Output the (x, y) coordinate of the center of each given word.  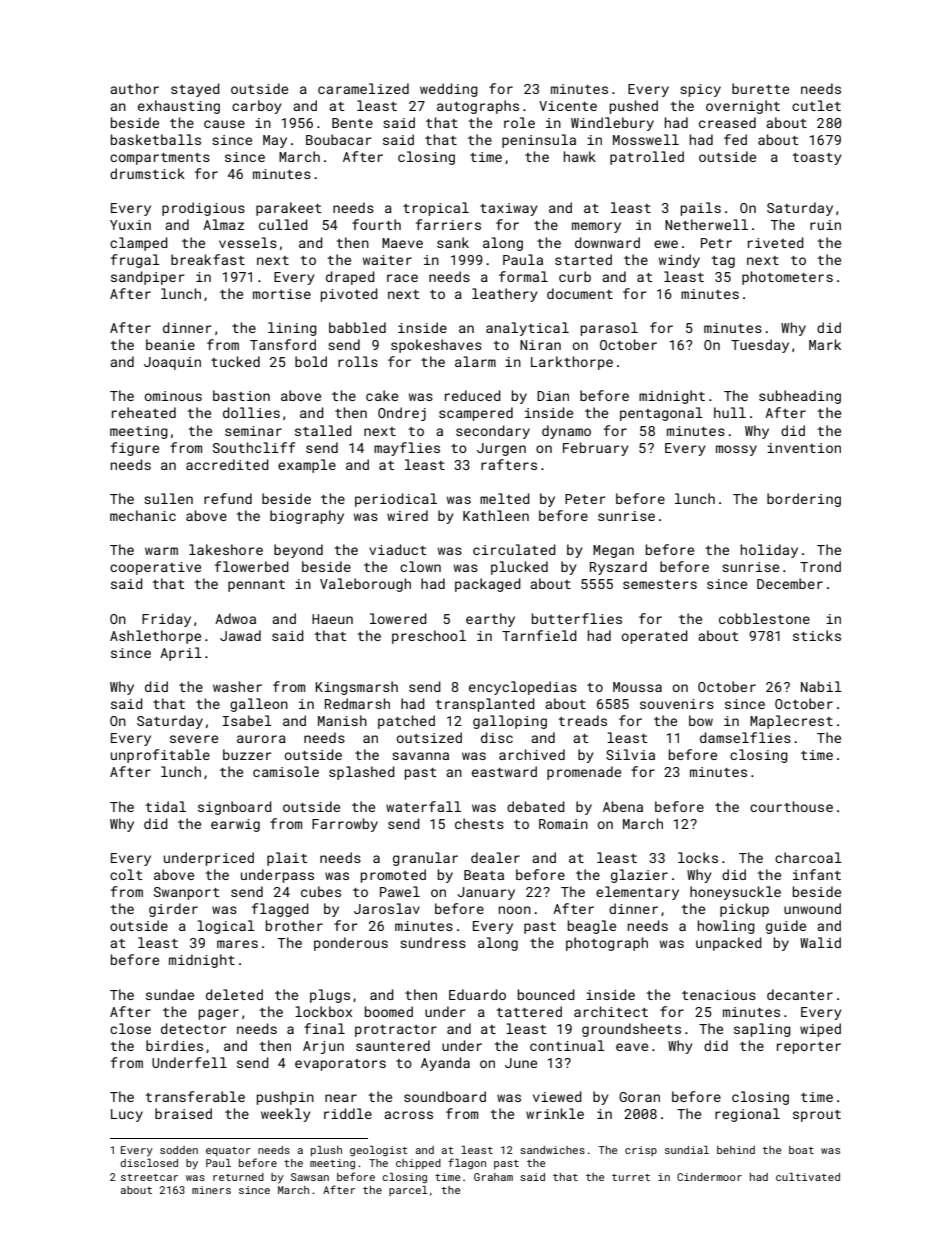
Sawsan (310, 1177)
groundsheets (631, 1030)
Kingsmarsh (357, 688)
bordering (804, 500)
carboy (257, 107)
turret (631, 1177)
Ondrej (402, 414)
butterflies (577, 618)
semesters (660, 584)
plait (287, 859)
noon (515, 910)
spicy (700, 90)
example (307, 466)
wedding (449, 90)
